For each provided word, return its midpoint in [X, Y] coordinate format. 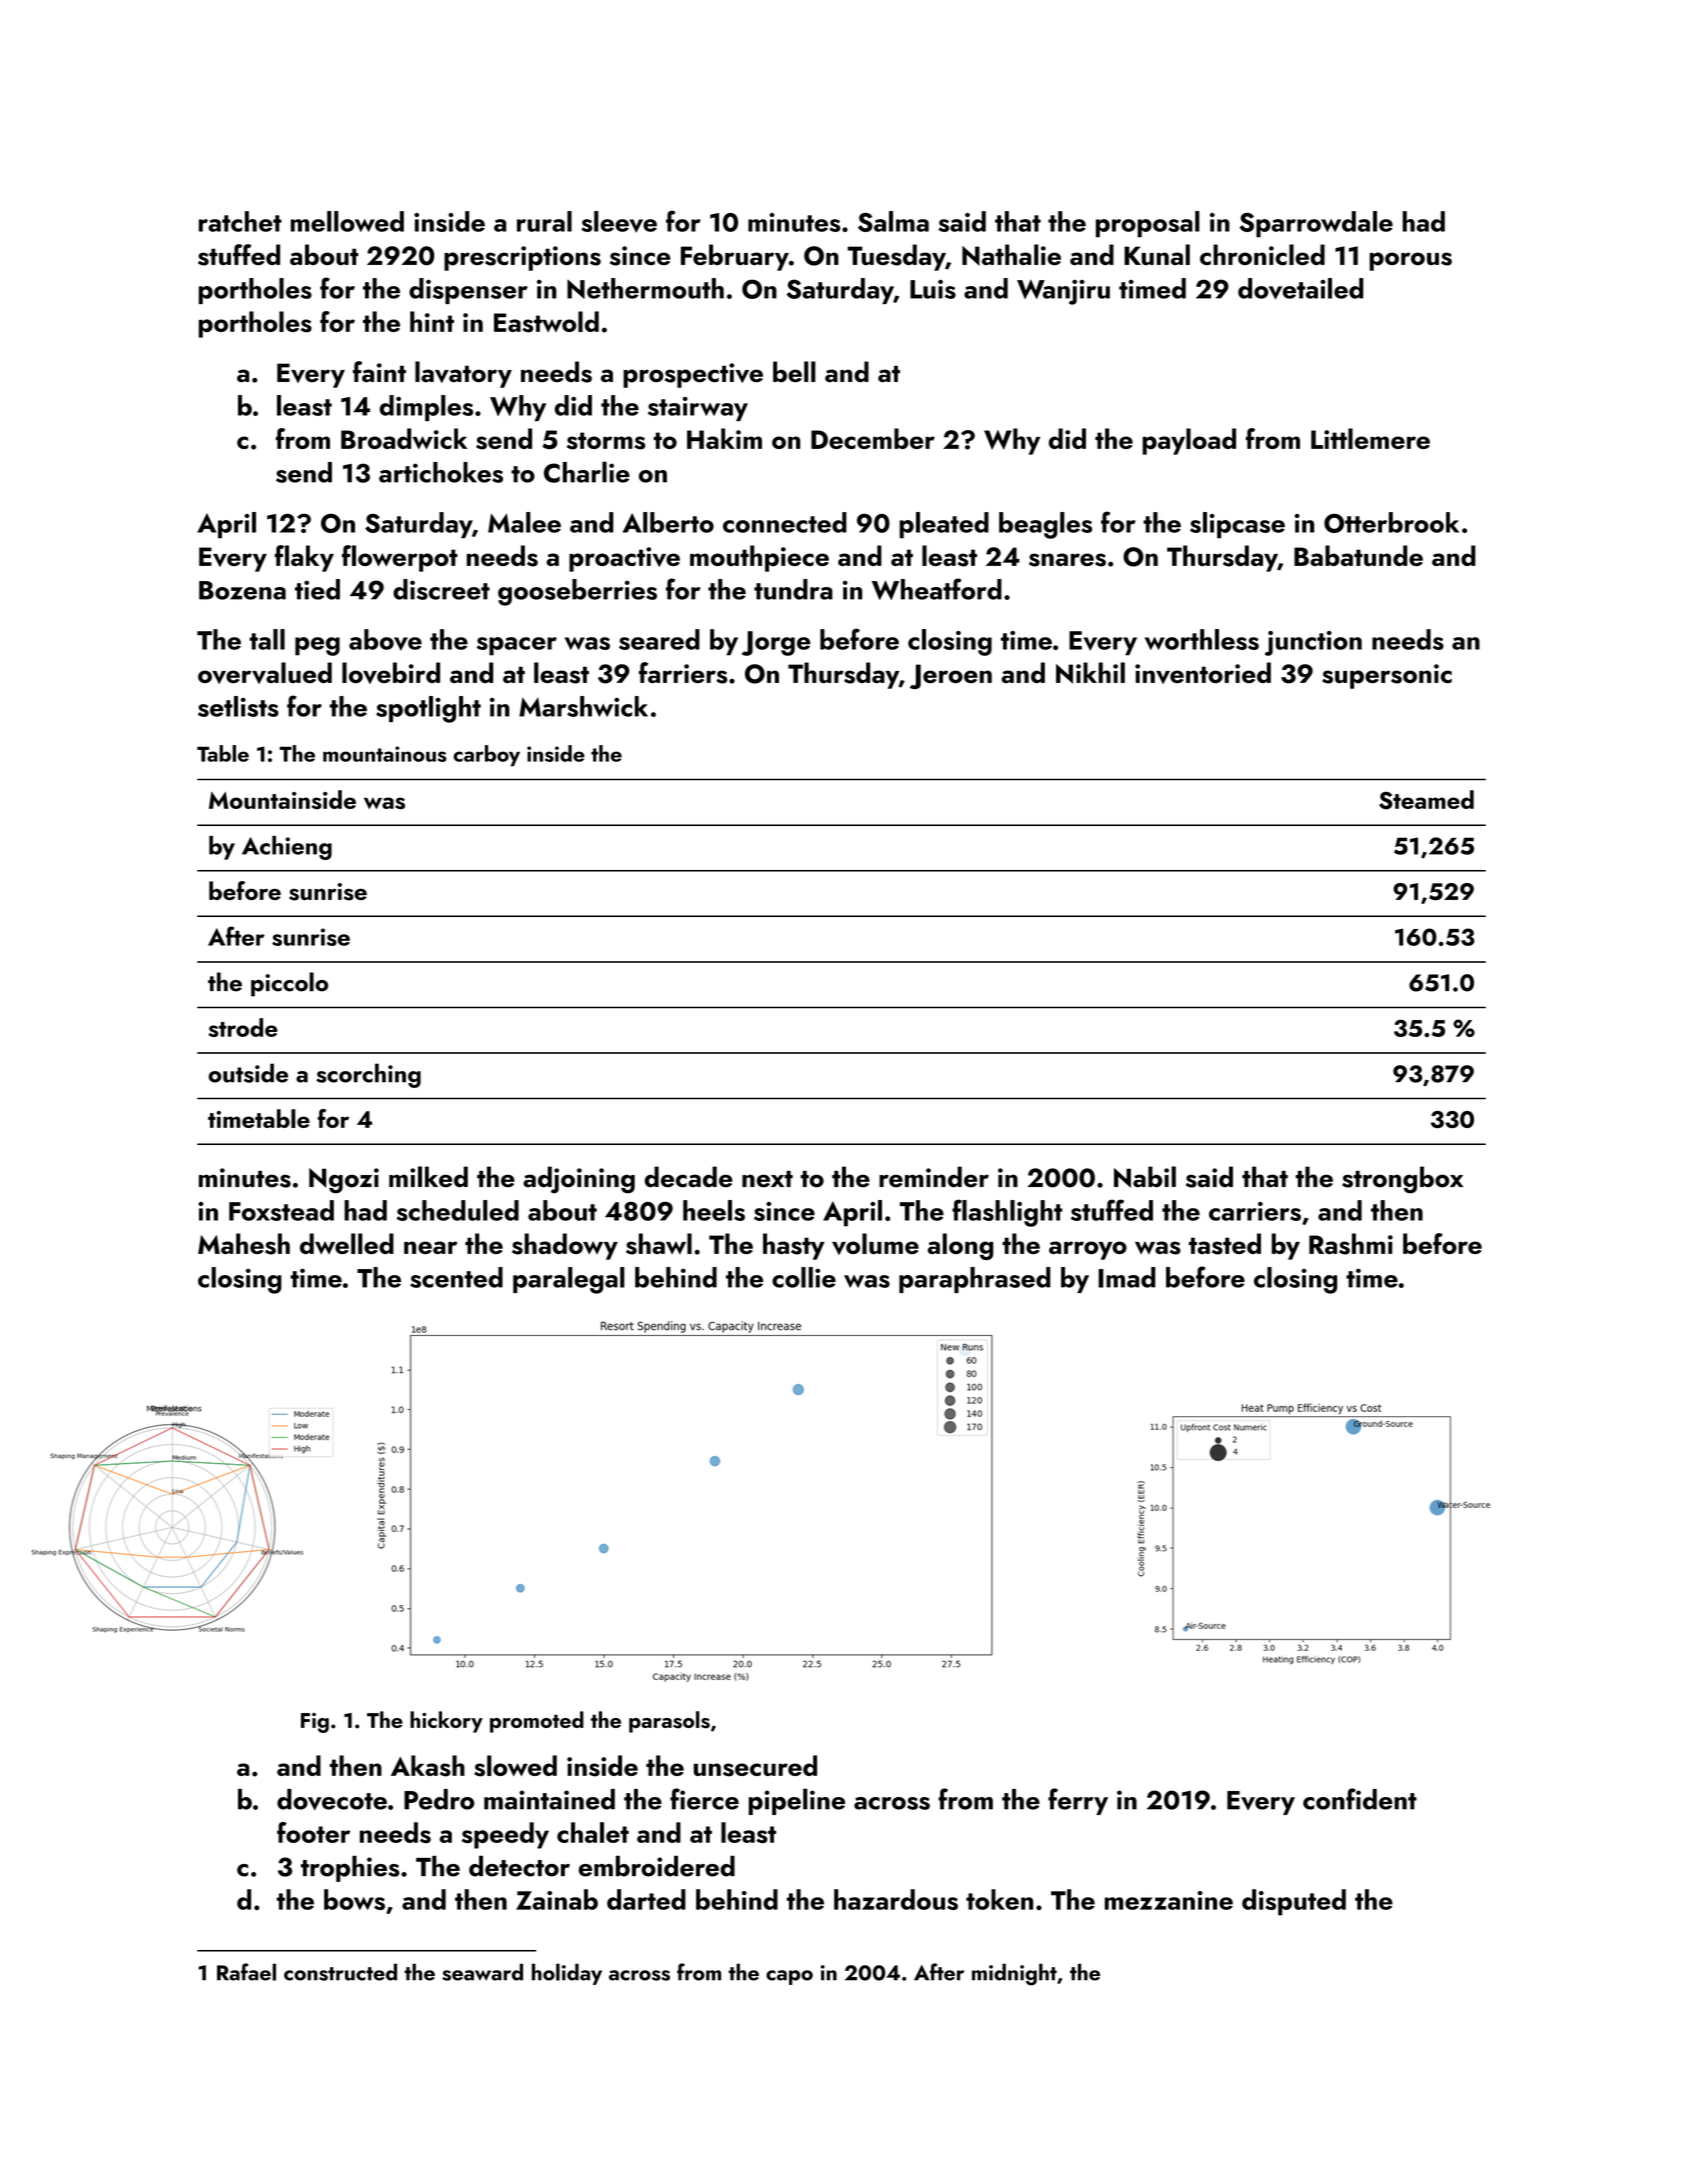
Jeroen [951, 676]
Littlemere [1370, 438]
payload [1189, 441]
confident [1360, 1799]
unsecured [755, 1766]
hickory [446, 1722]
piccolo [289, 984]
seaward [482, 1972]
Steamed [1426, 800]
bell [794, 372]
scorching [368, 1075]
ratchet [240, 221]
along [960, 1246]
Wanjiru [1063, 292]
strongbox [1402, 1180]
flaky [304, 558]
